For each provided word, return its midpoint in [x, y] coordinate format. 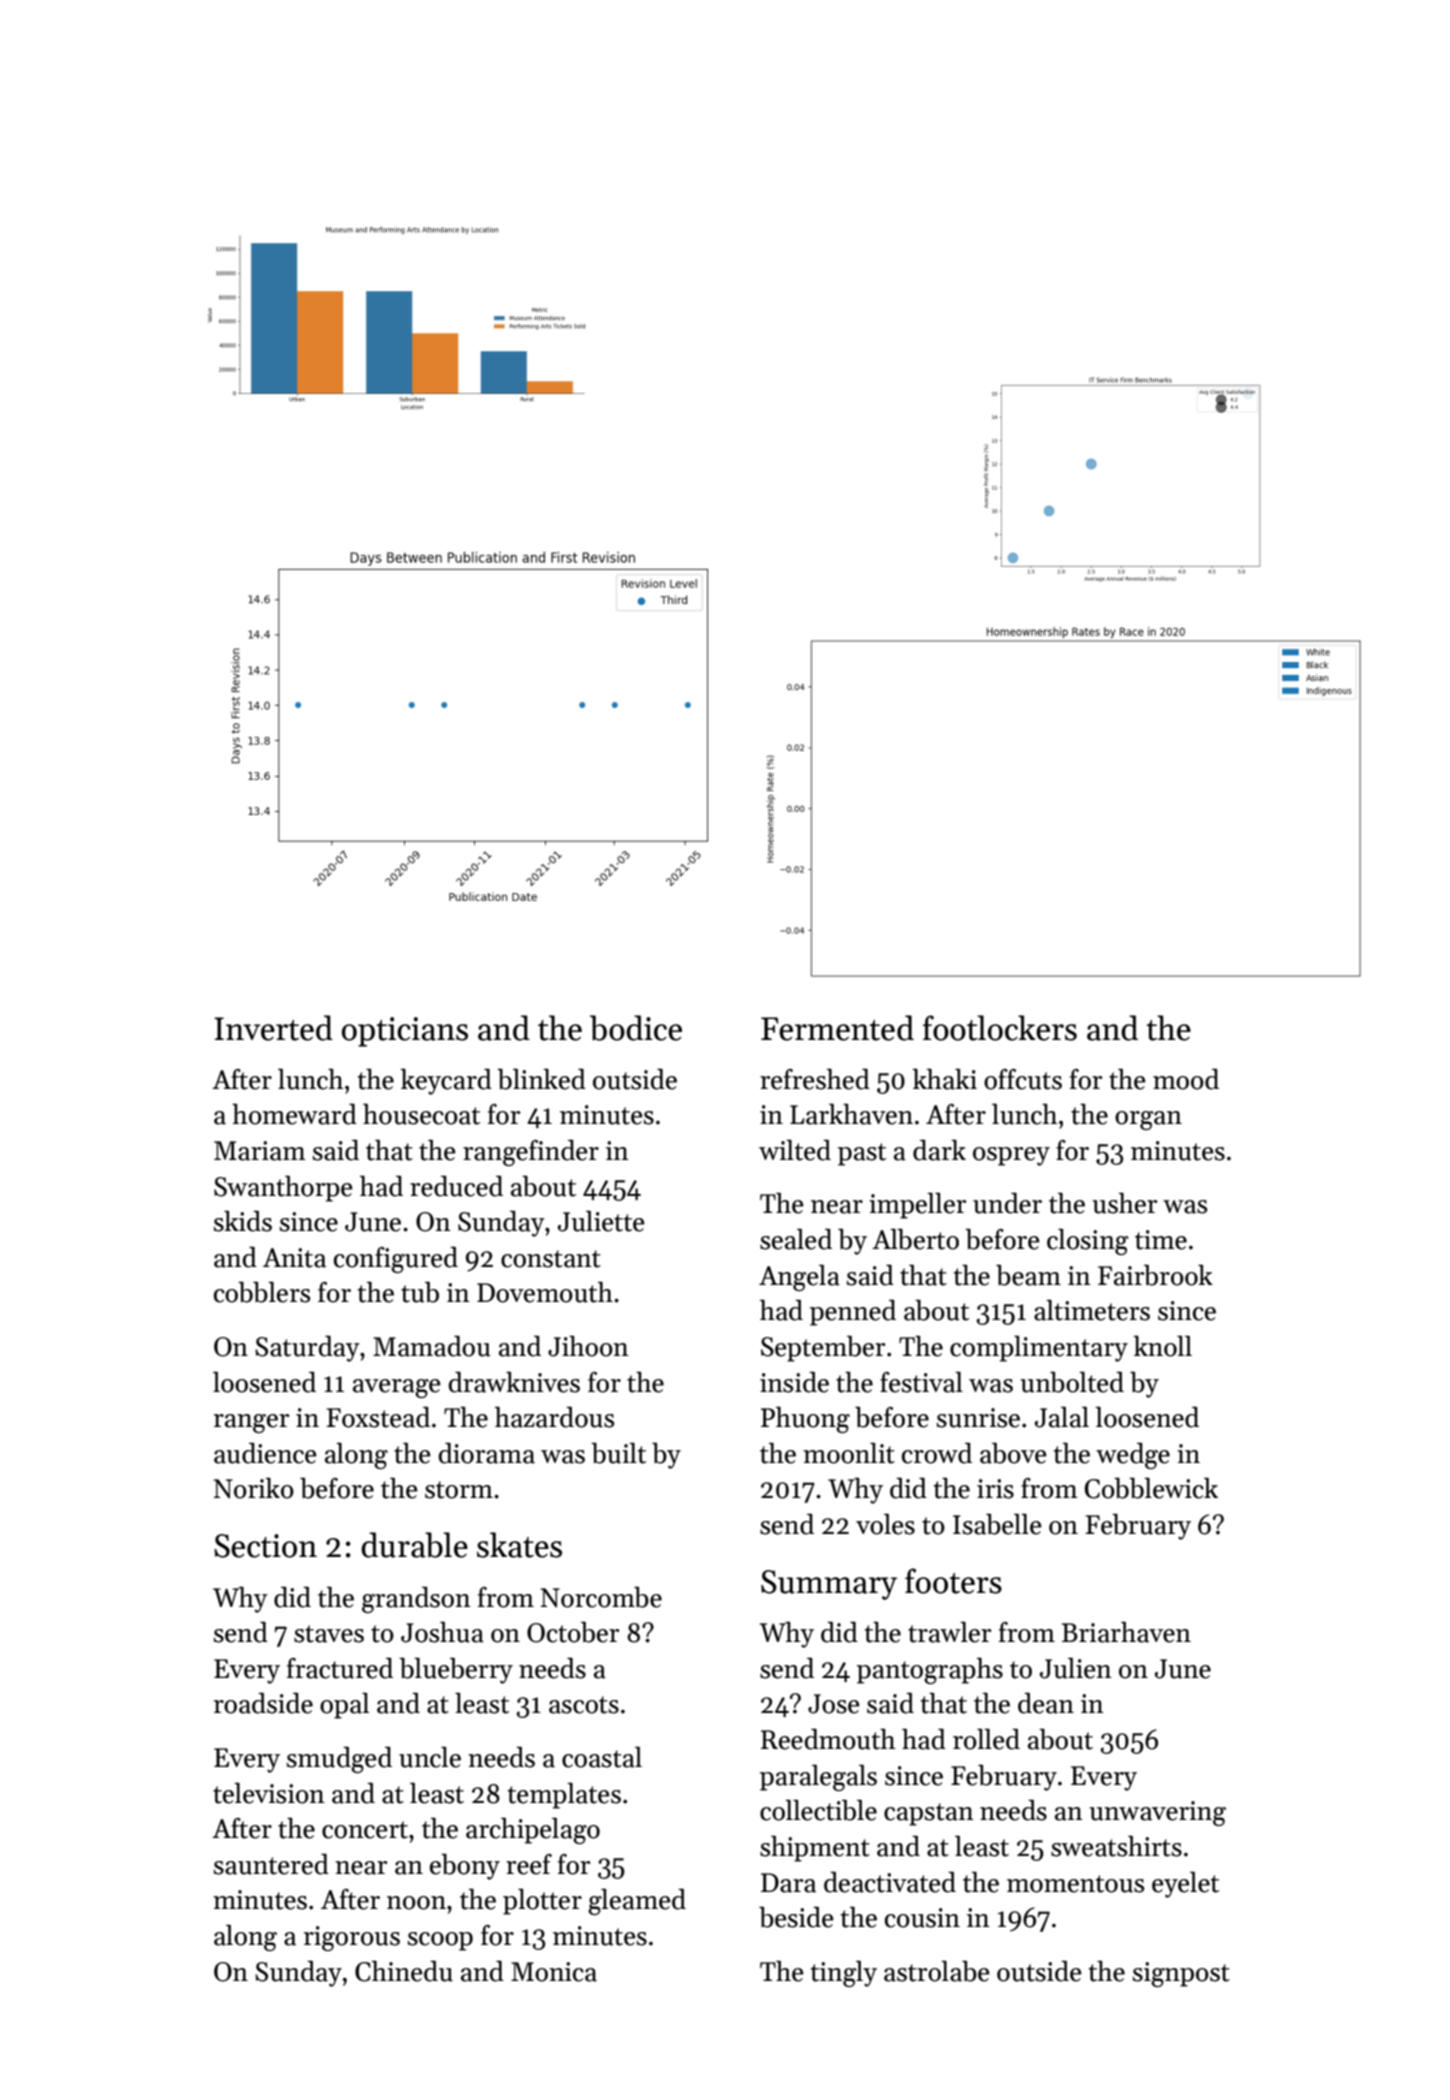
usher [1124, 1203]
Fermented [837, 1028]
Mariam [260, 1151]
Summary [829, 1585]
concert [365, 1830]
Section [265, 1546]
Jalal [1062, 1417]
